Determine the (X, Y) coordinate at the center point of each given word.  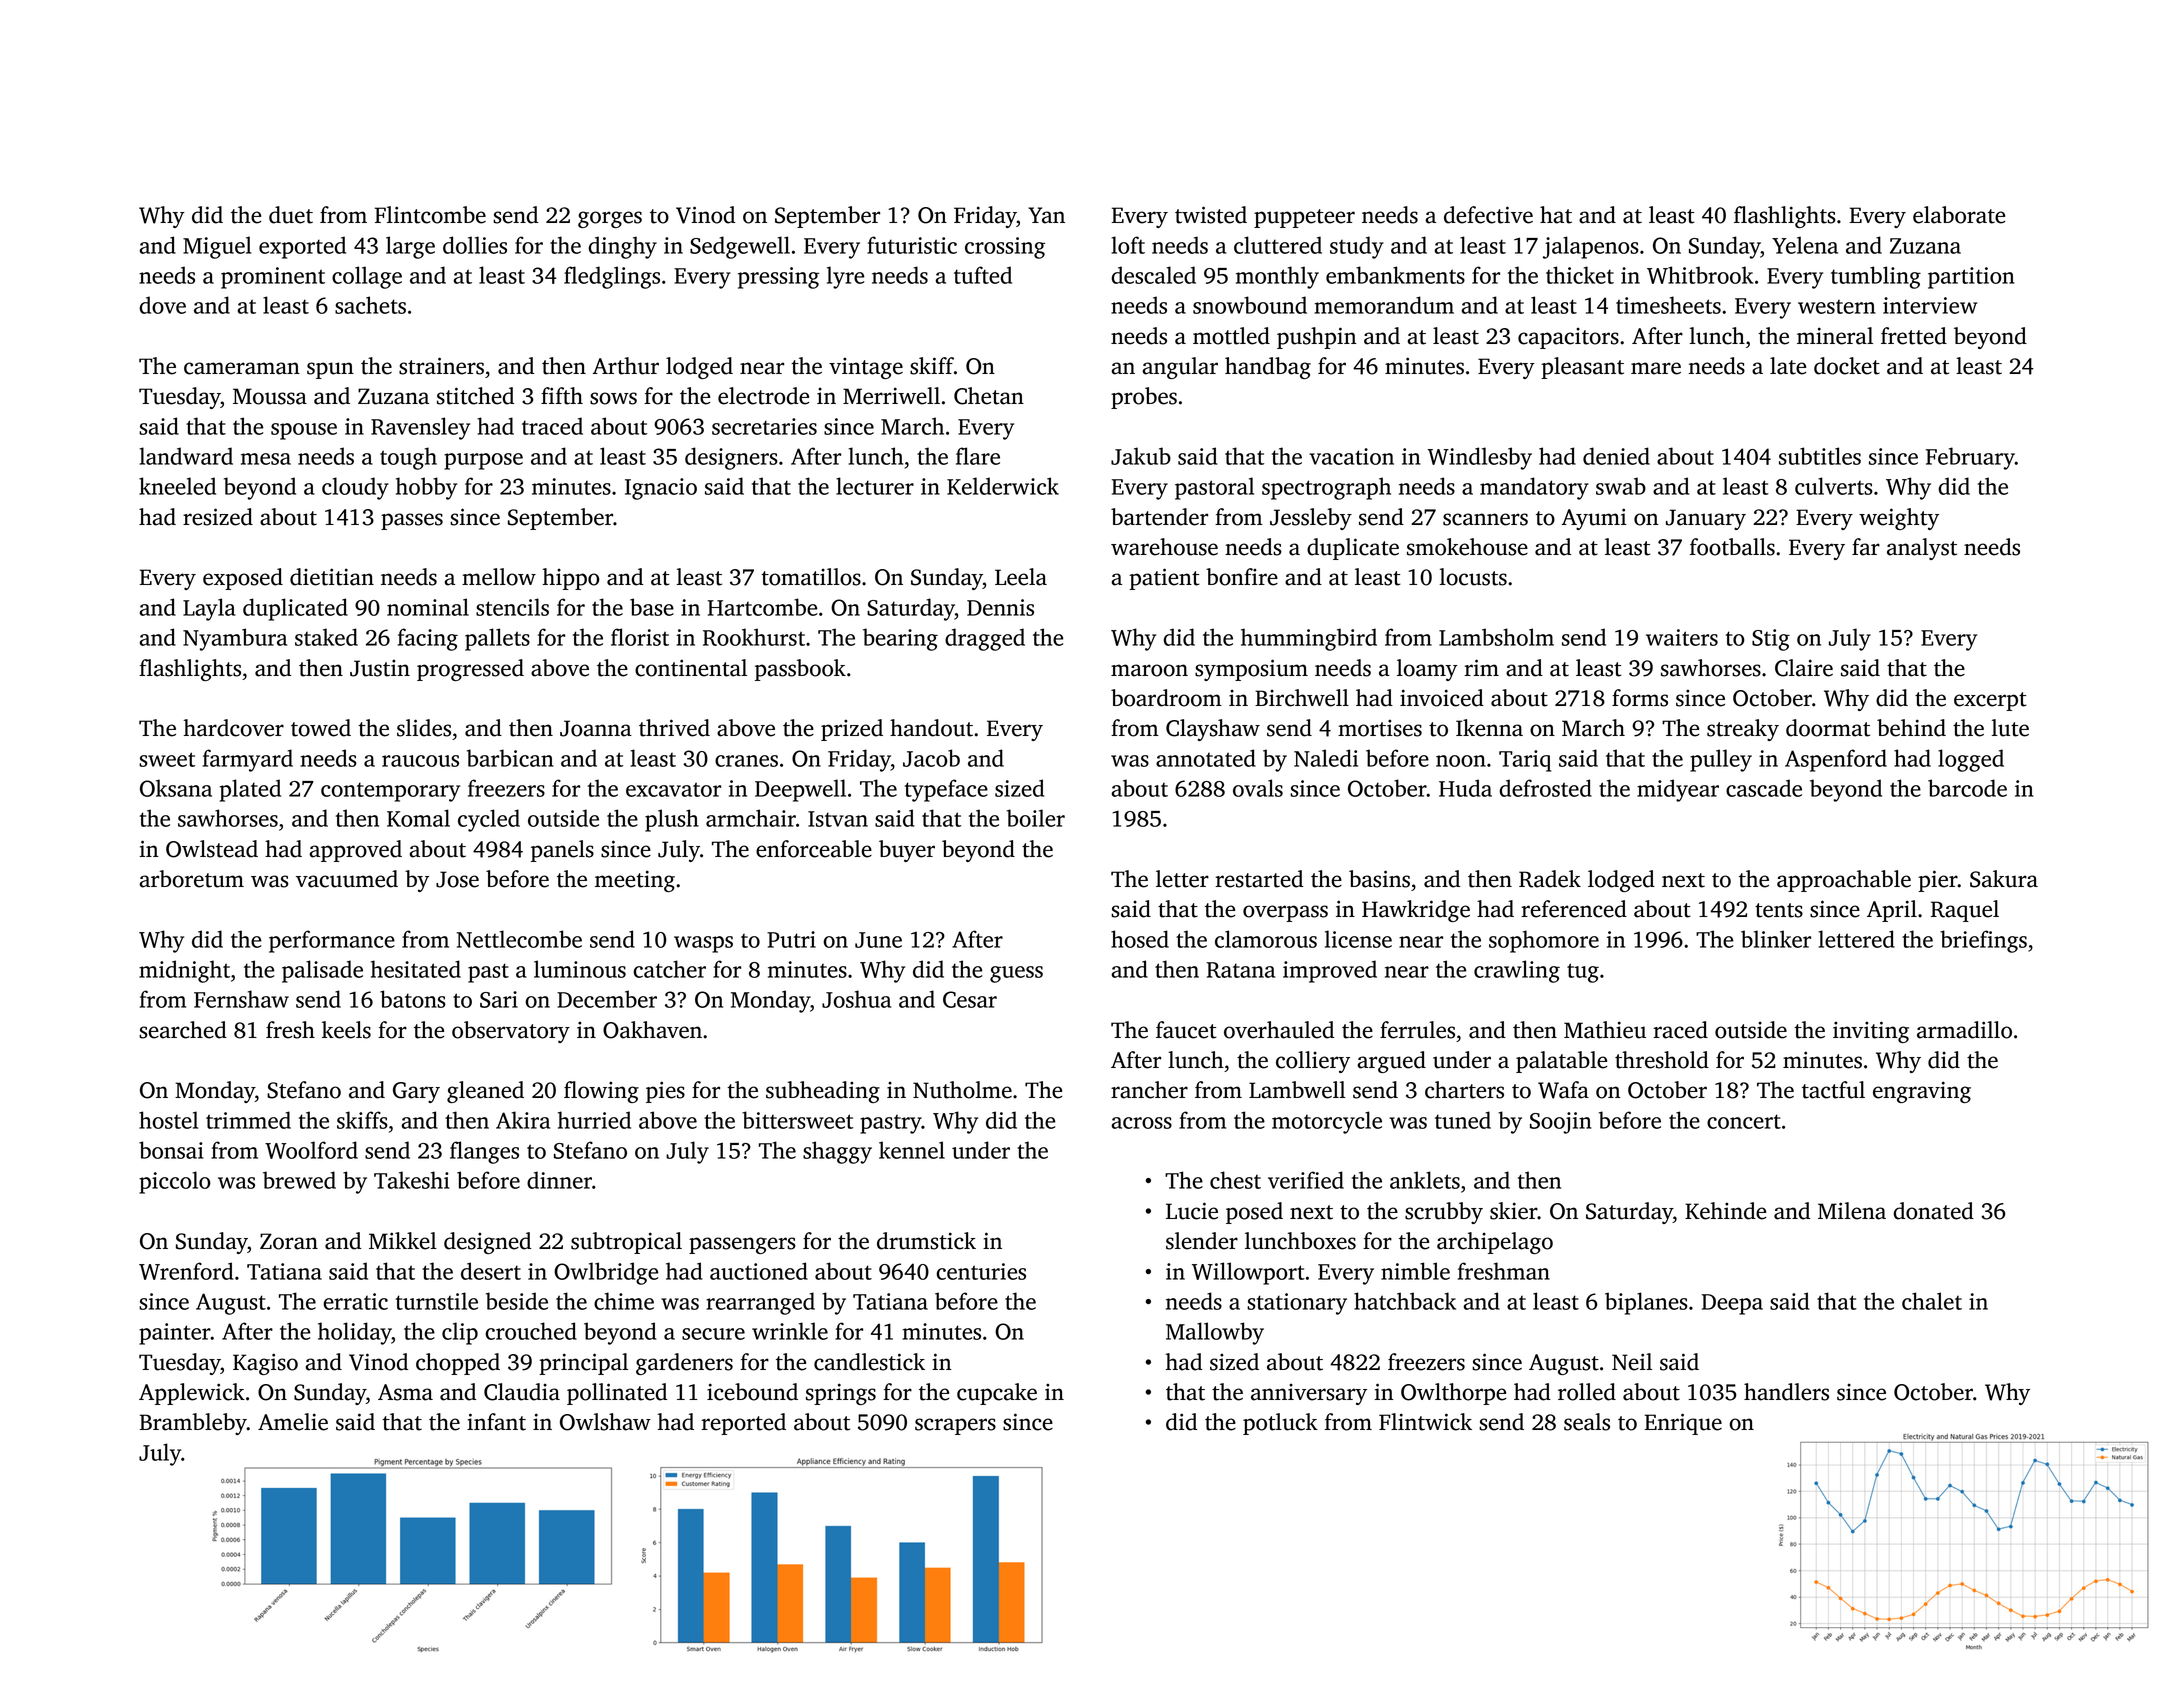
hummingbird (1309, 639)
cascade (1764, 788)
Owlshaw (605, 1422)
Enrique (1683, 1424)
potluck (1280, 1424)
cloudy (355, 488)
